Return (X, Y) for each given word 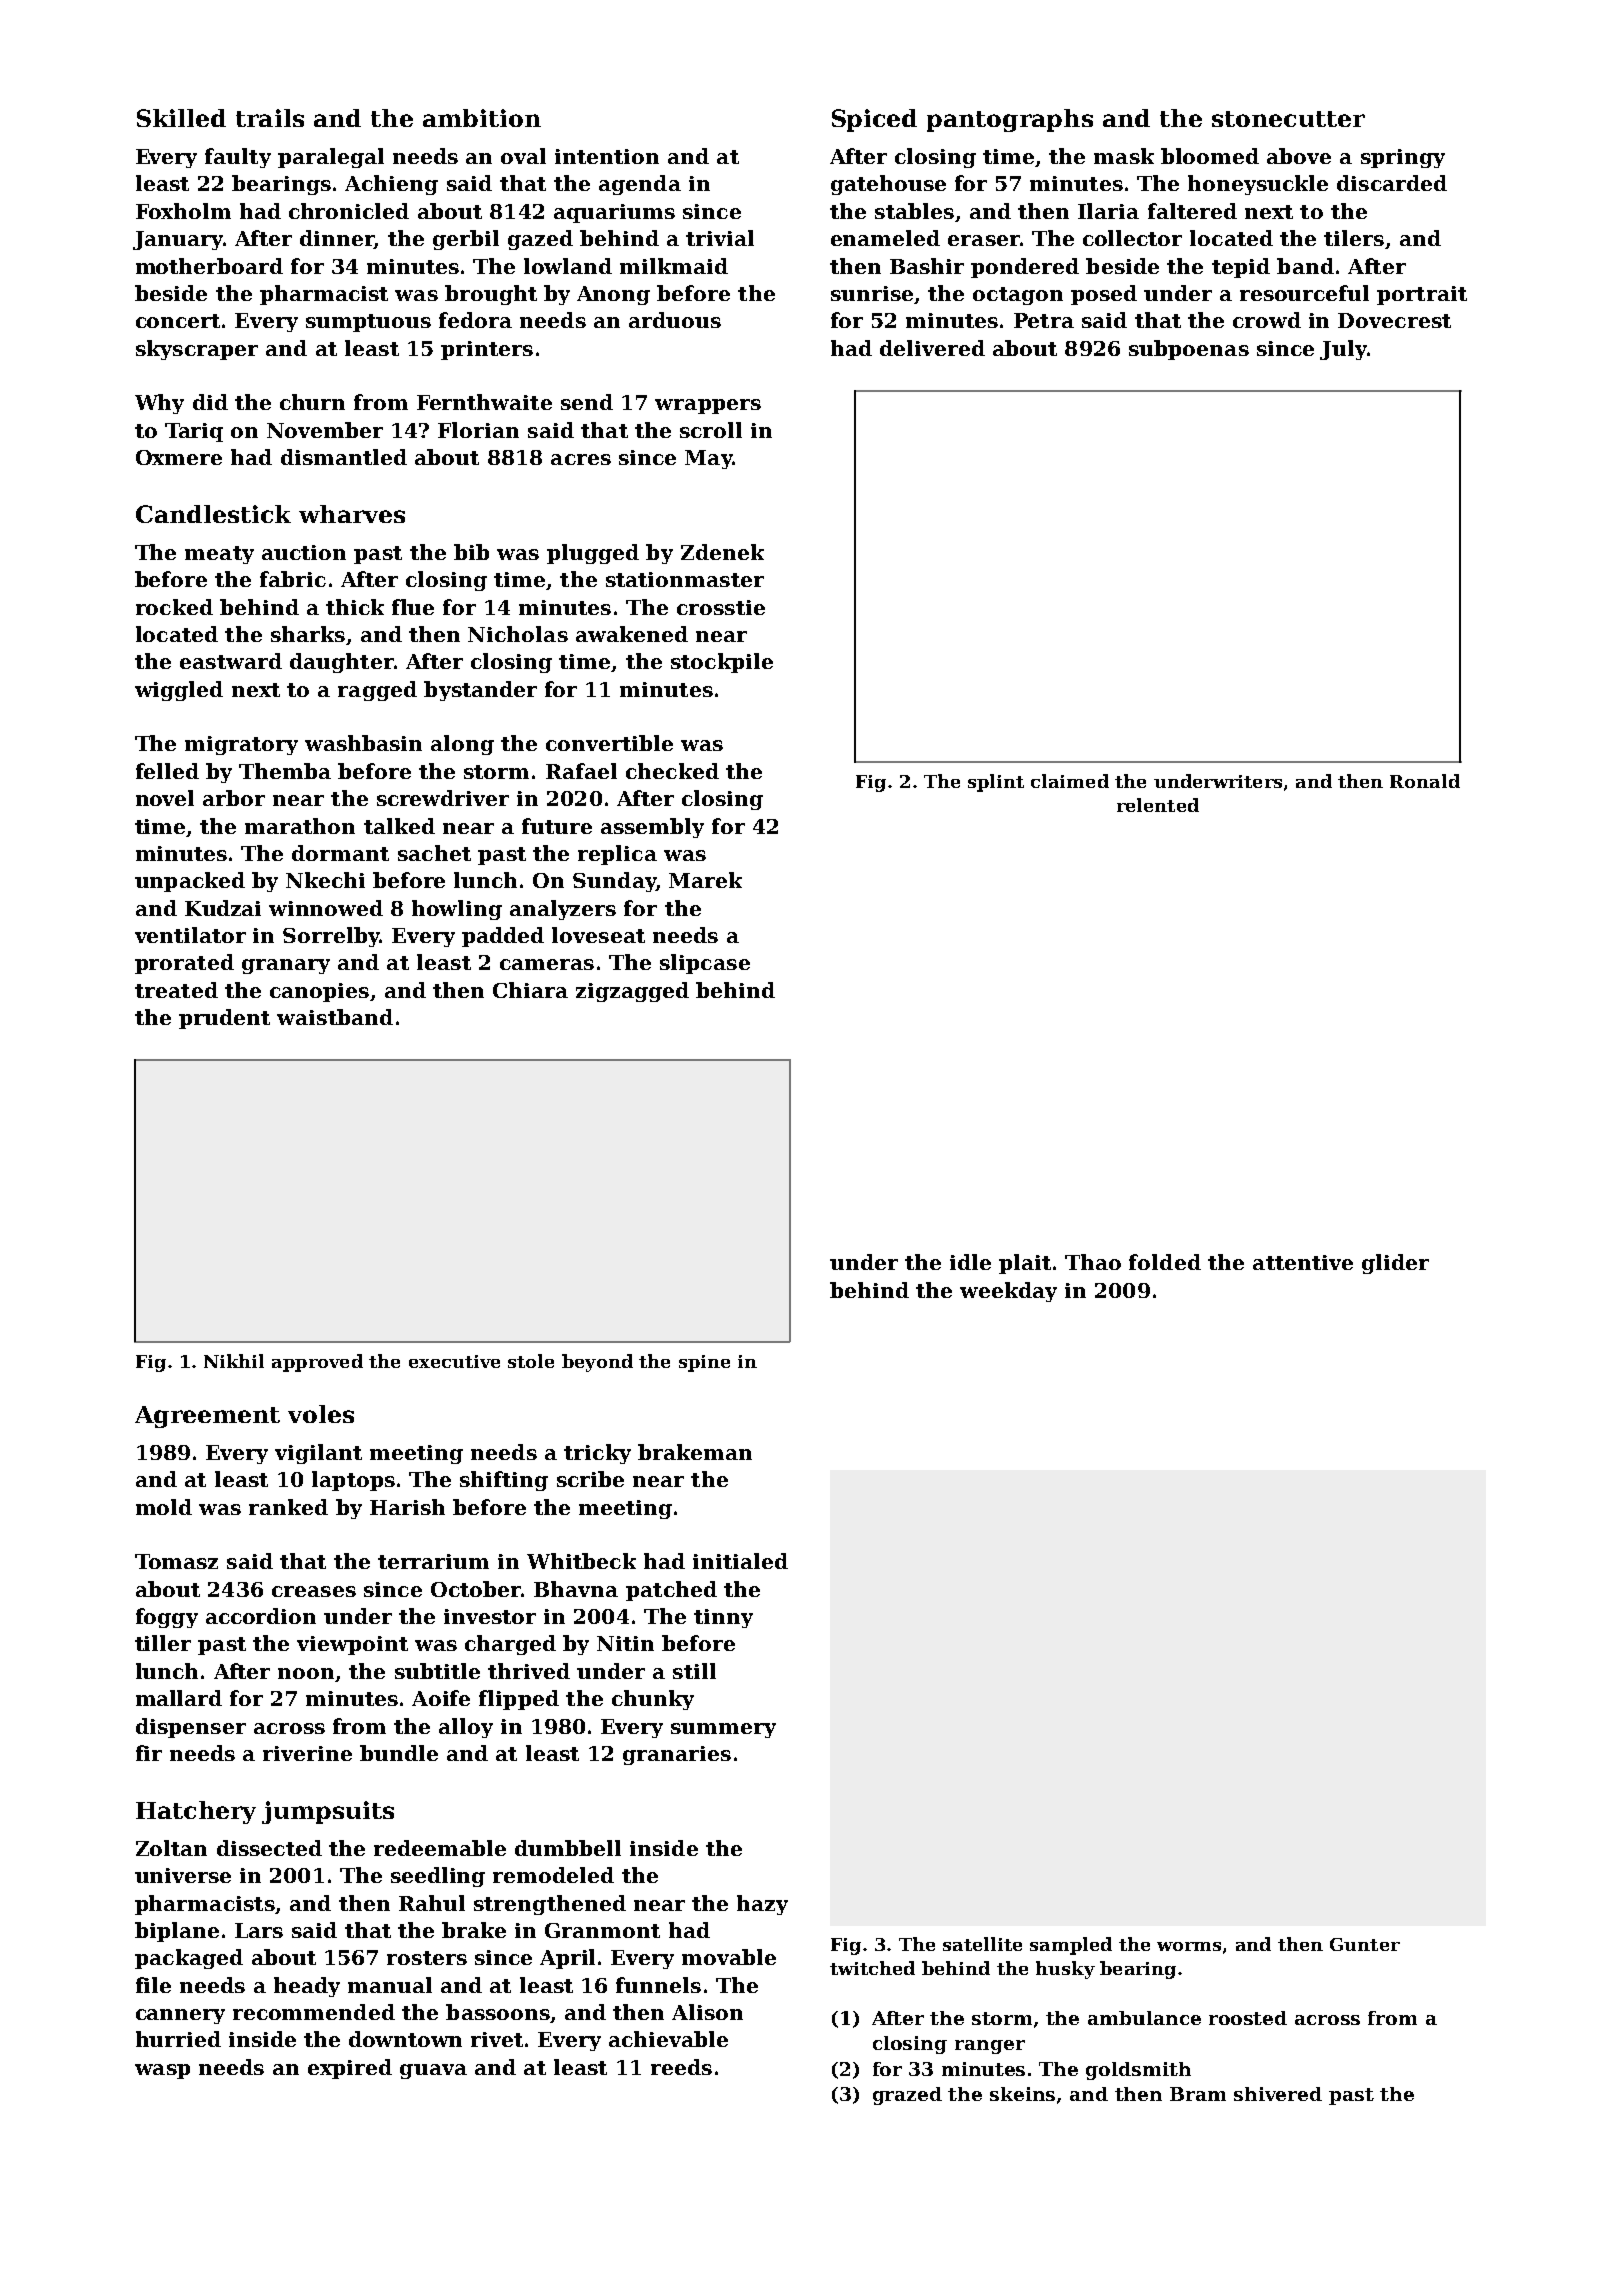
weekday (1008, 1292)
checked (672, 771)
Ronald (1425, 781)
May (708, 459)
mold (164, 1507)
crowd (1267, 320)
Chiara (530, 990)
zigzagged (632, 992)
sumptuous (368, 323)
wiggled (179, 691)
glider (1395, 1264)
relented (1158, 805)
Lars (259, 1930)
